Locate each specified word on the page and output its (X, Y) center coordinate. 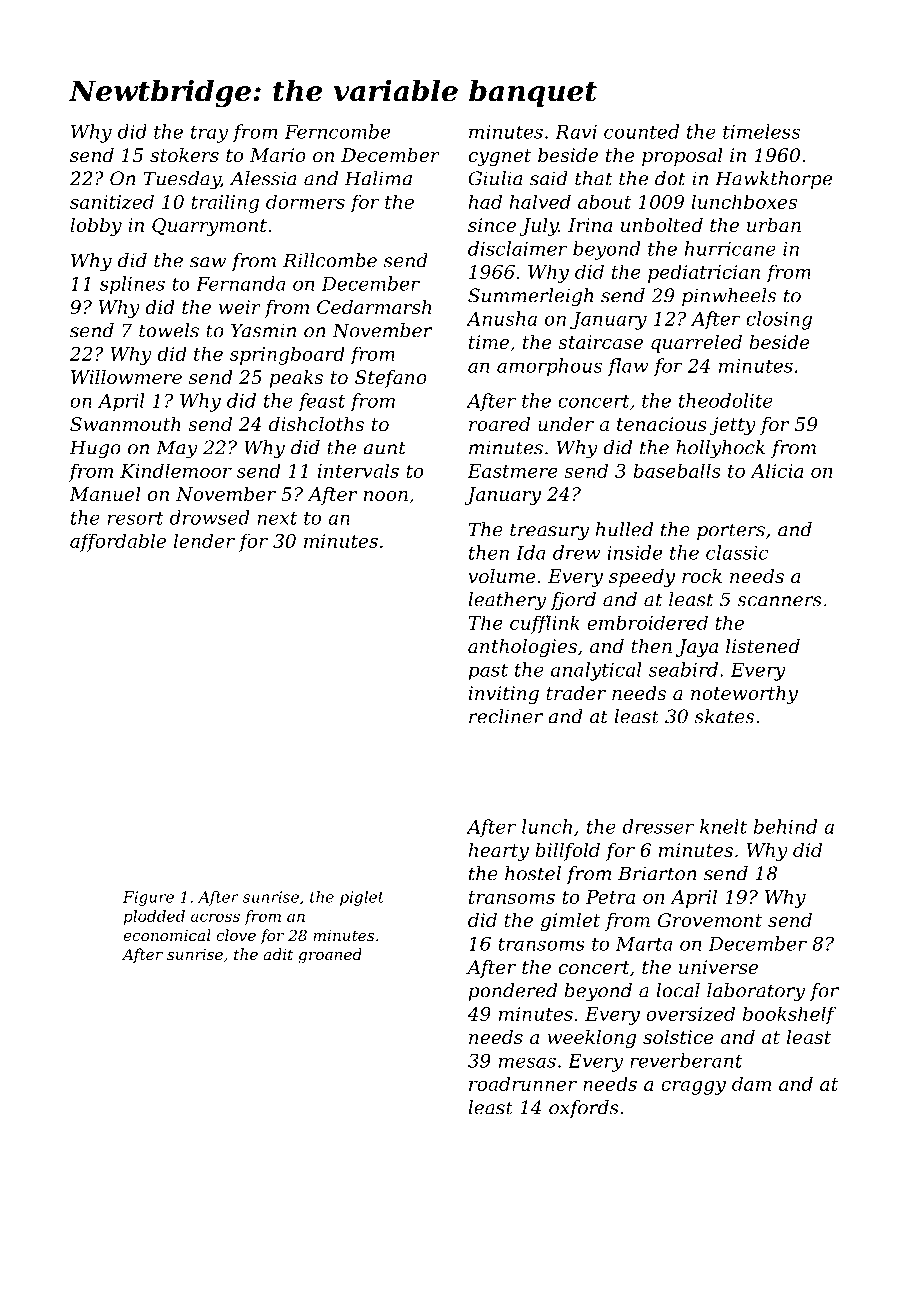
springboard (287, 355)
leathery (507, 601)
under (566, 424)
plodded (154, 917)
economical (167, 935)
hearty (499, 852)
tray (209, 134)
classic (737, 552)
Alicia (777, 470)
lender (204, 540)
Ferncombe (337, 131)
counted (641, 131)
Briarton (657, 873)
